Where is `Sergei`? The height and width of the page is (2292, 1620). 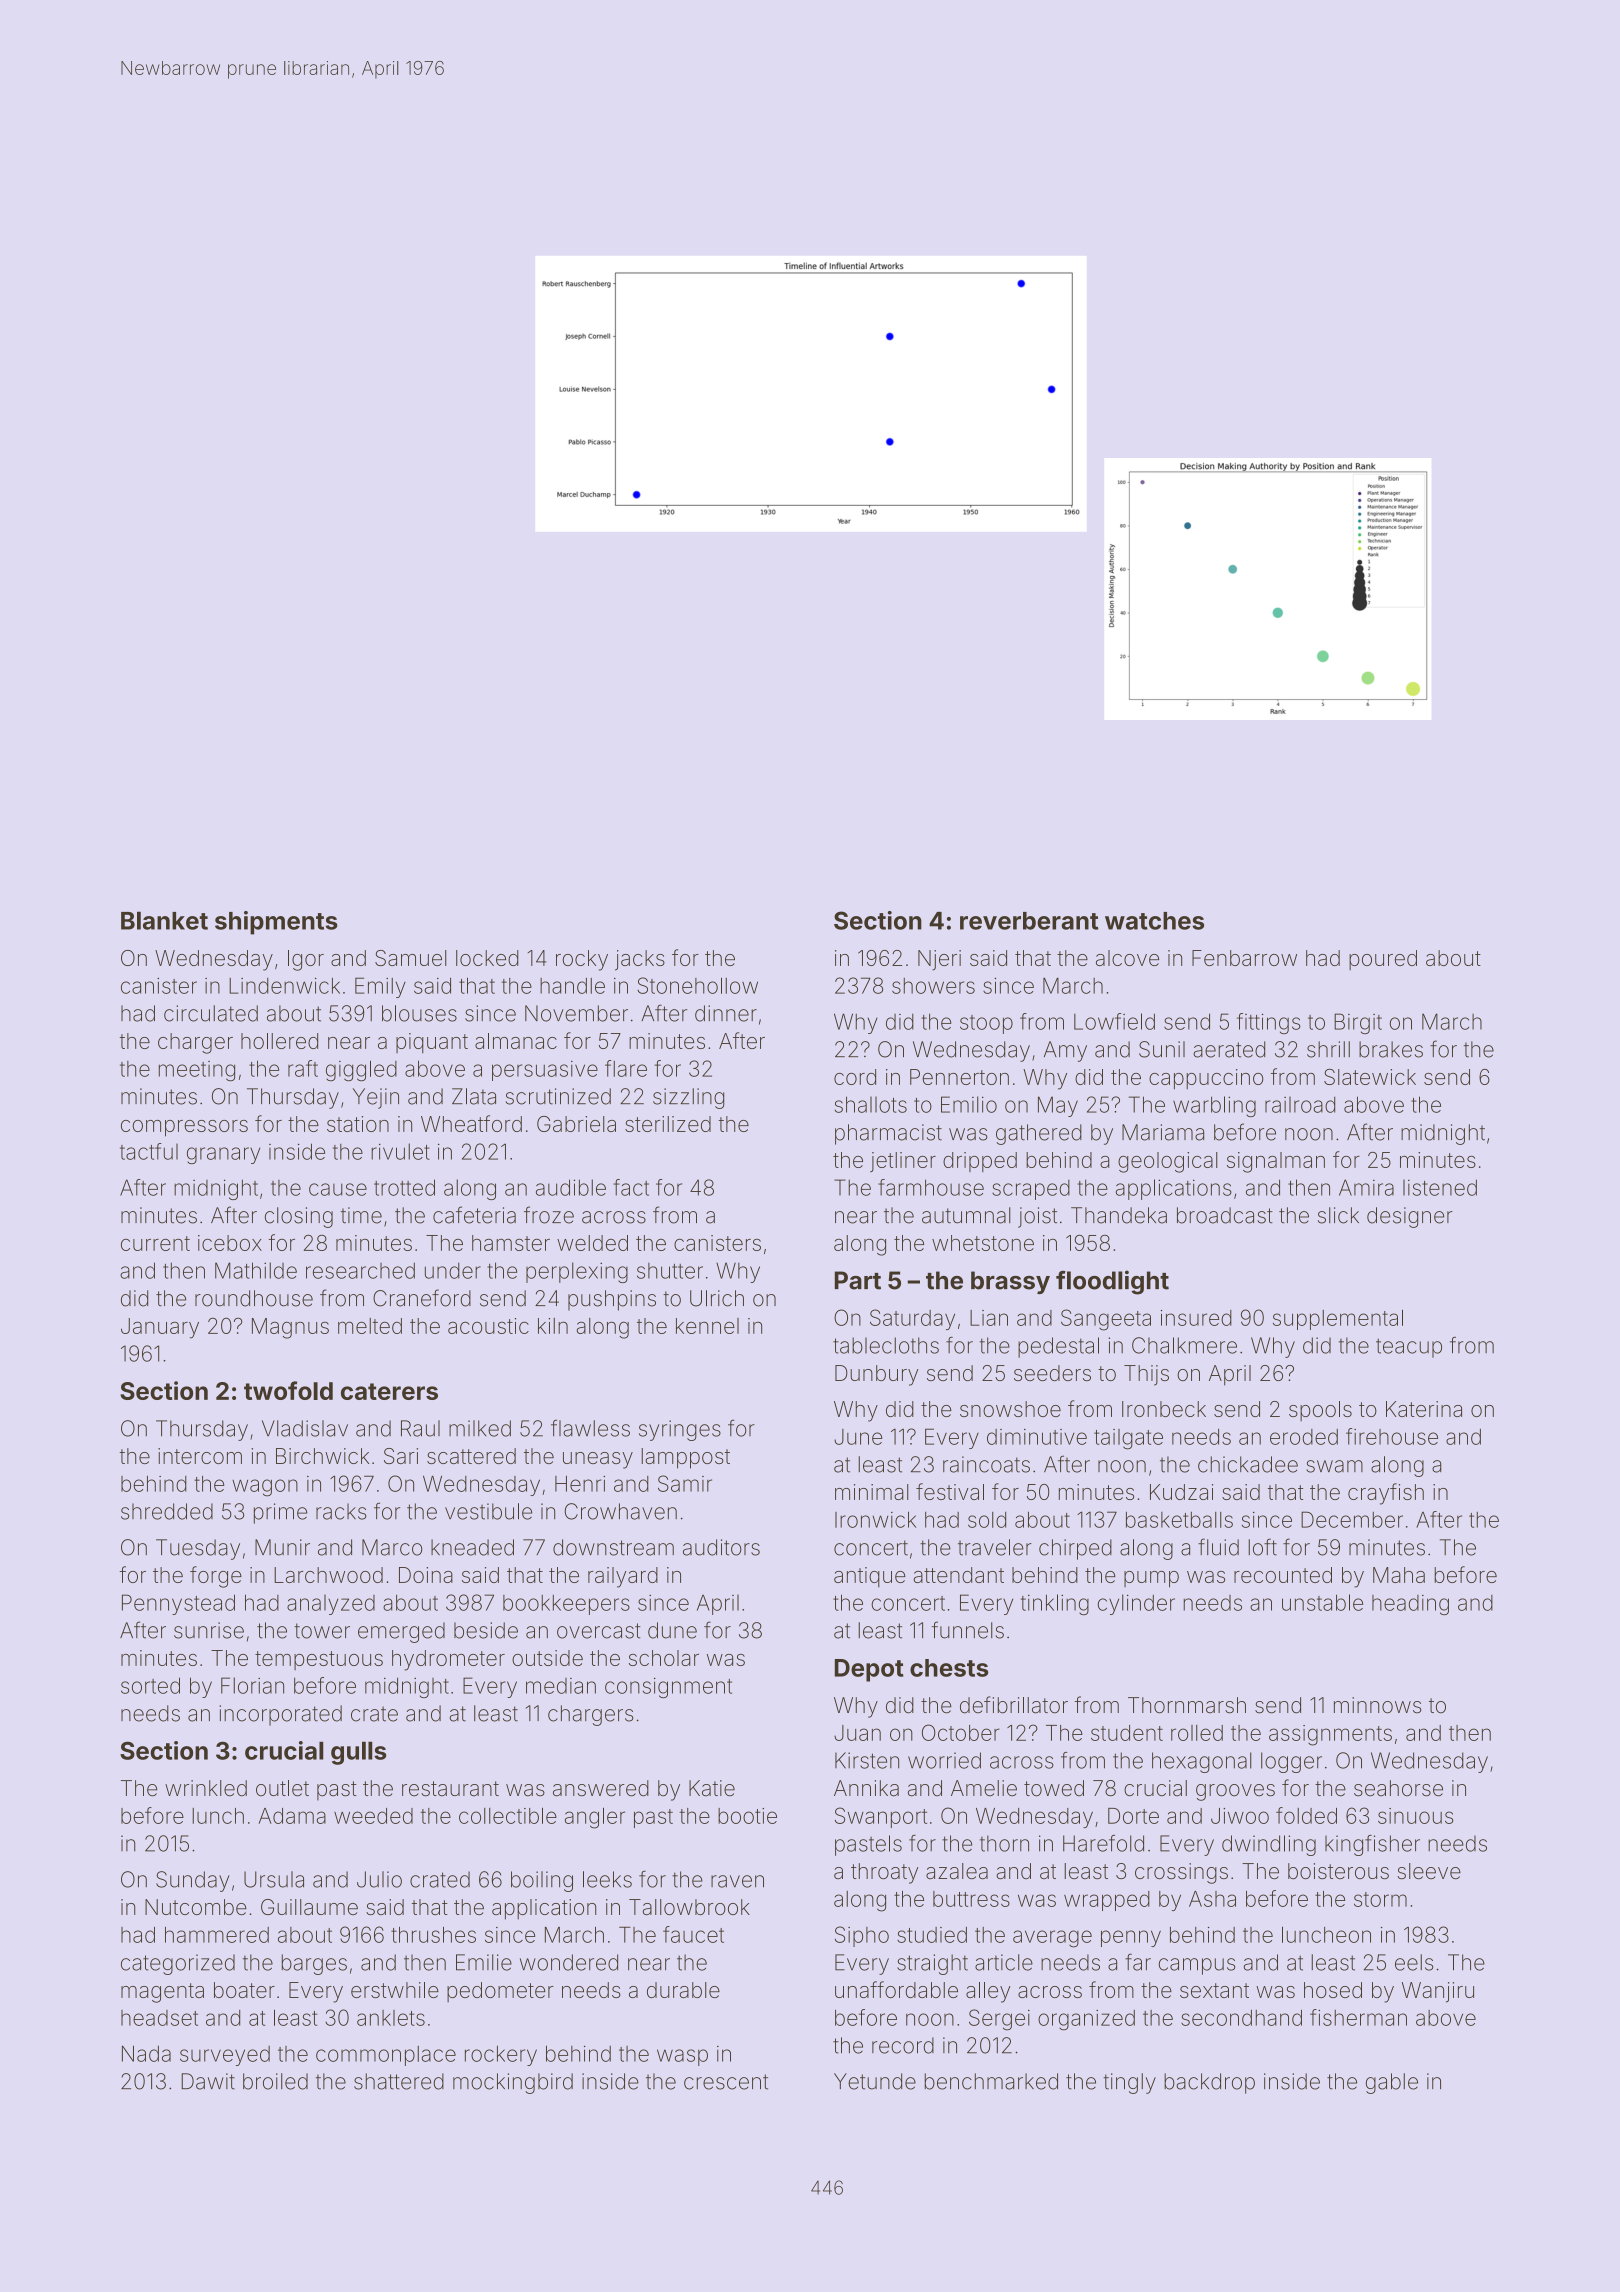 Sergei is located at coordinates (999, 2020).
